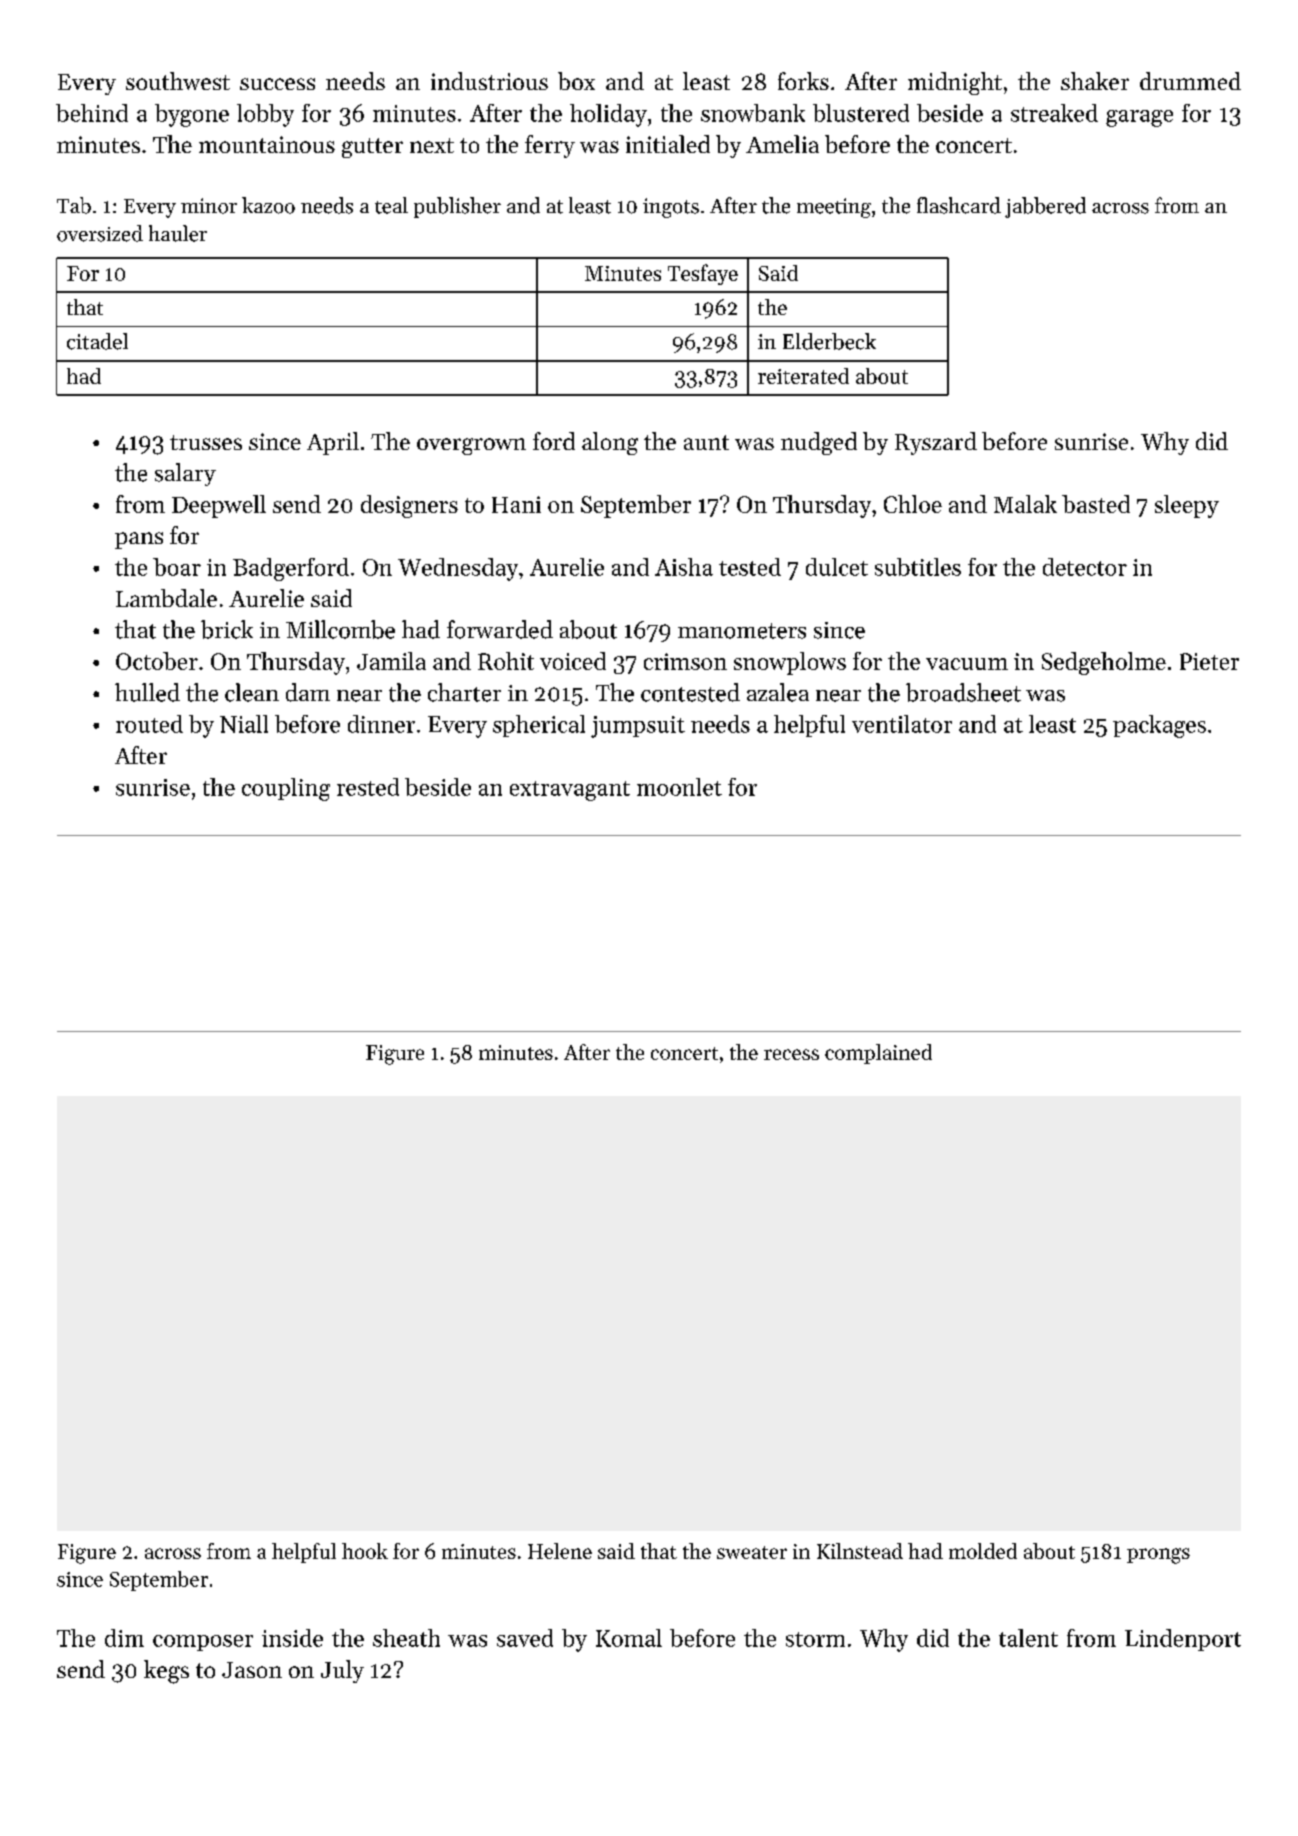 The image size is (1298, 1836). Describe the element at coordinates (550, 146) in the screenshot. I see `ferry` at that location.
